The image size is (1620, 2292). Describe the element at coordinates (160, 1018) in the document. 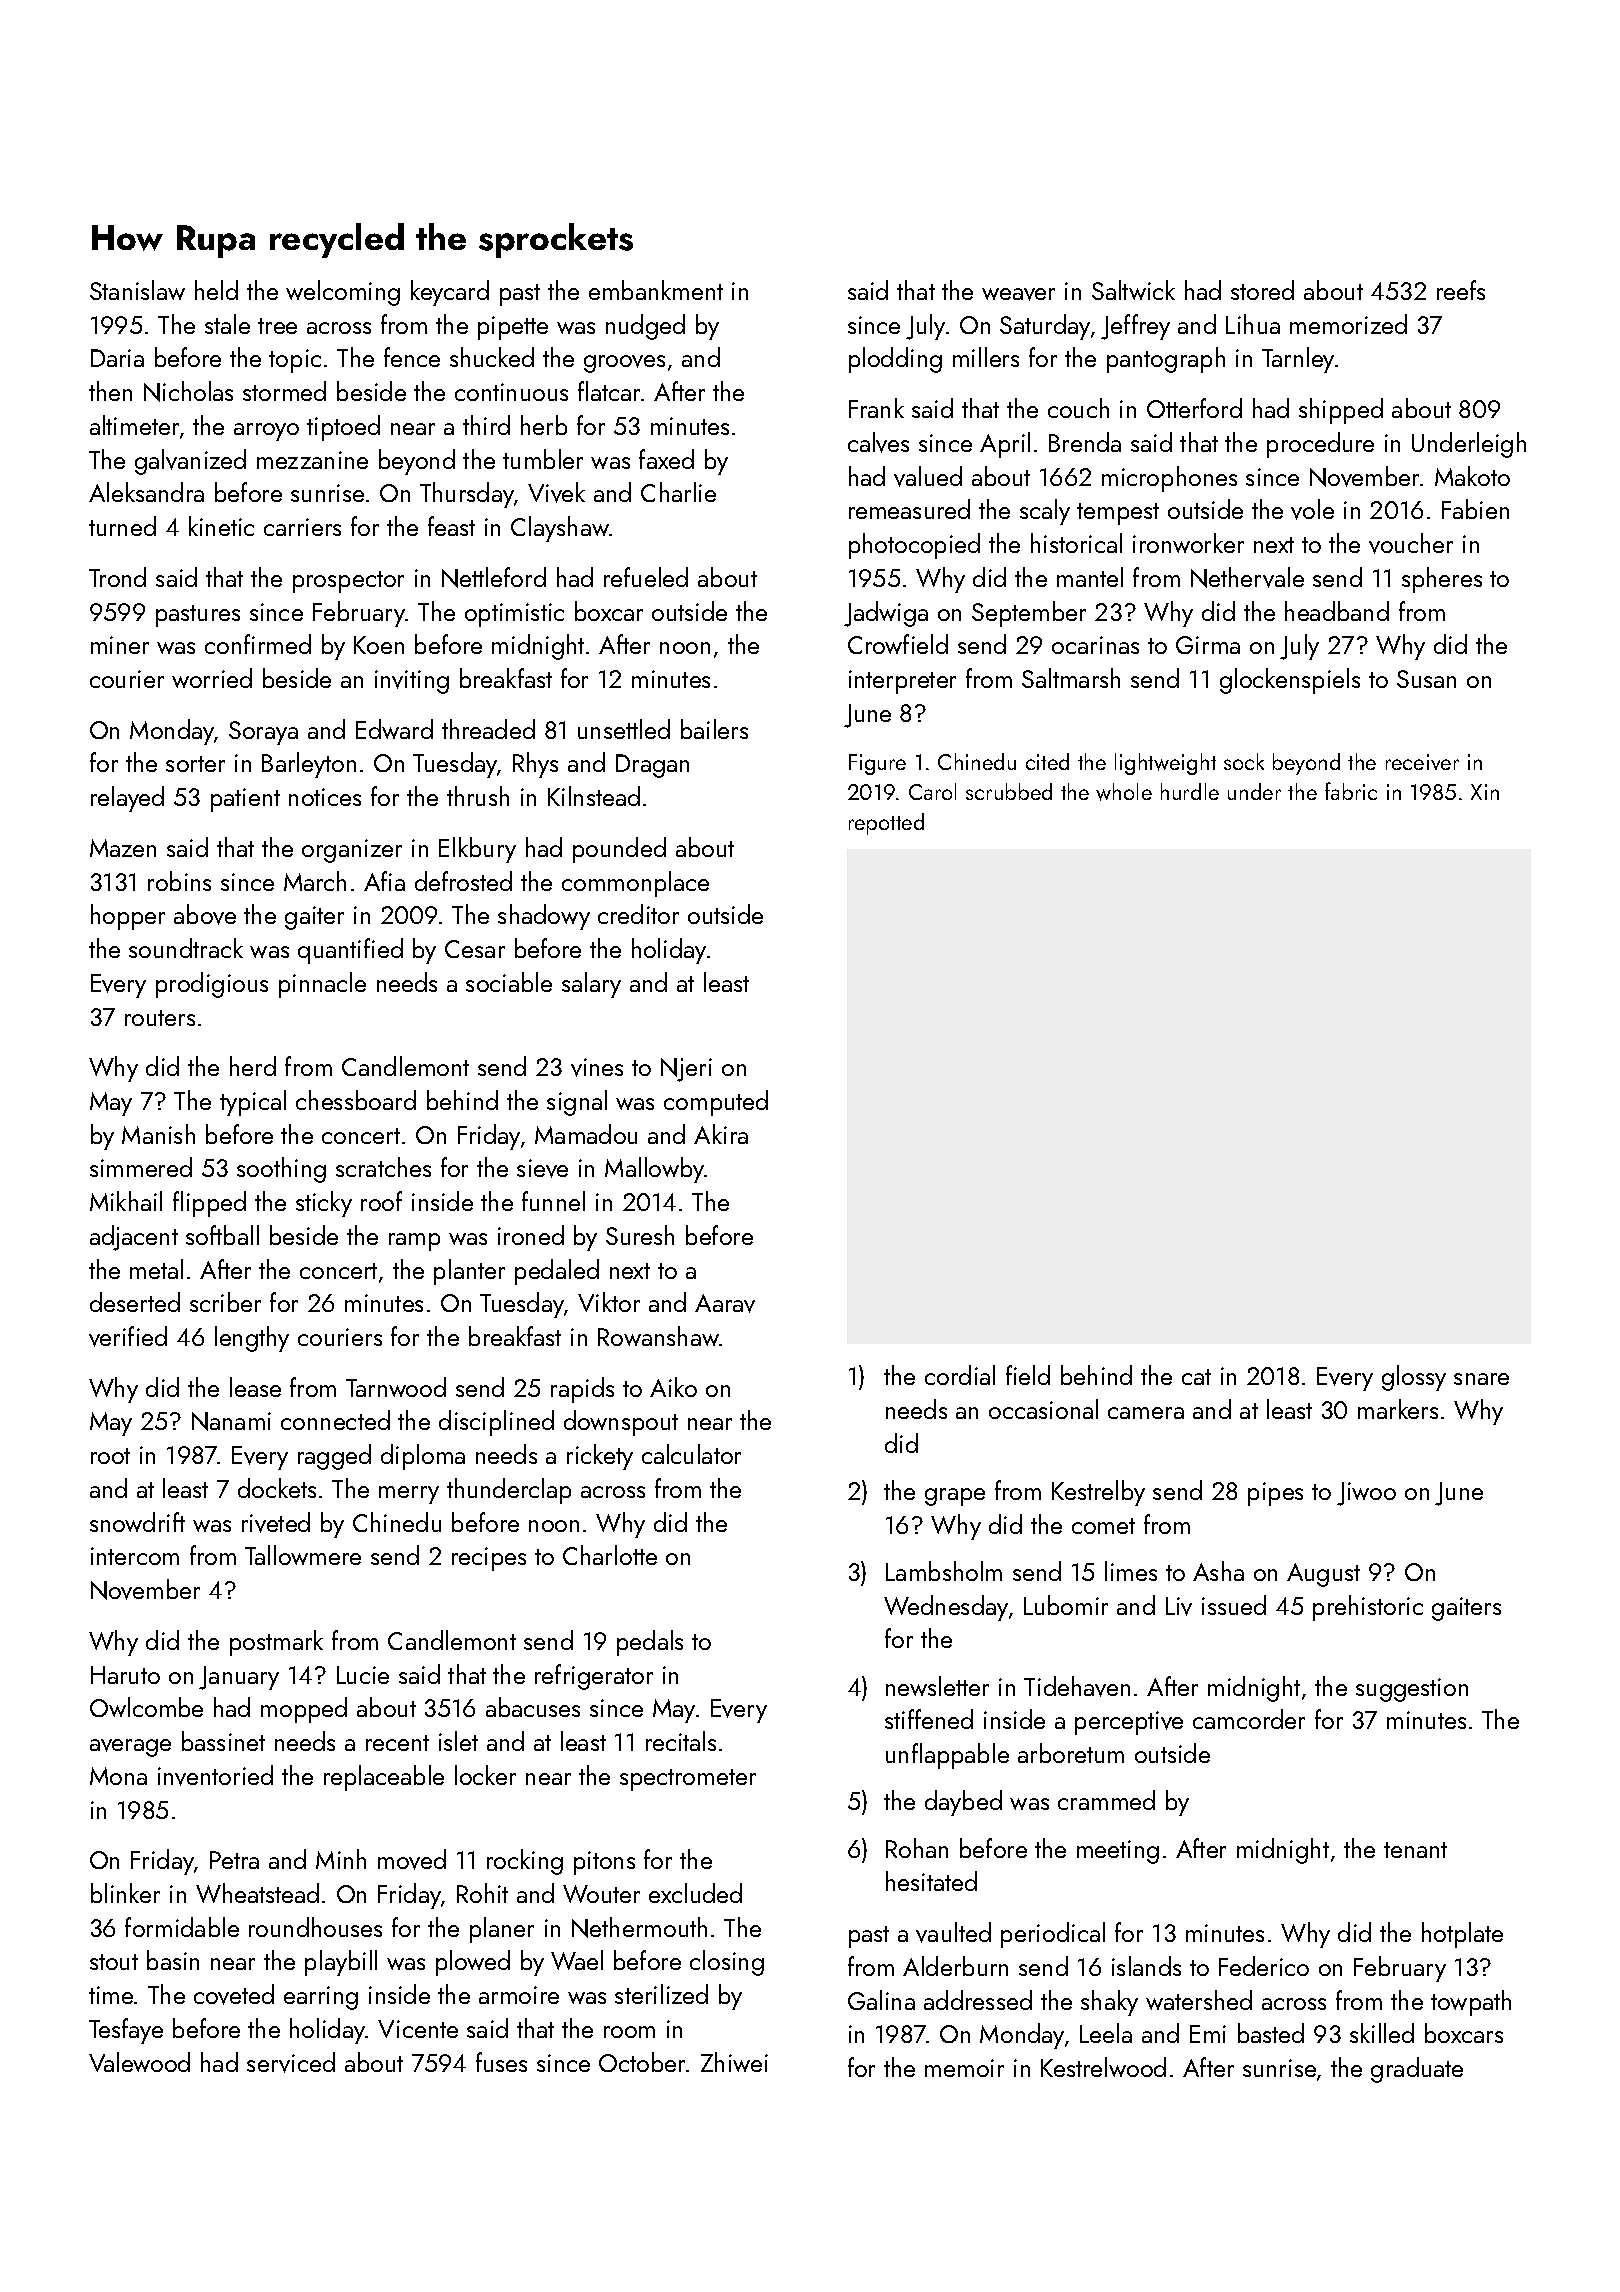

I see `routers` at that location.
